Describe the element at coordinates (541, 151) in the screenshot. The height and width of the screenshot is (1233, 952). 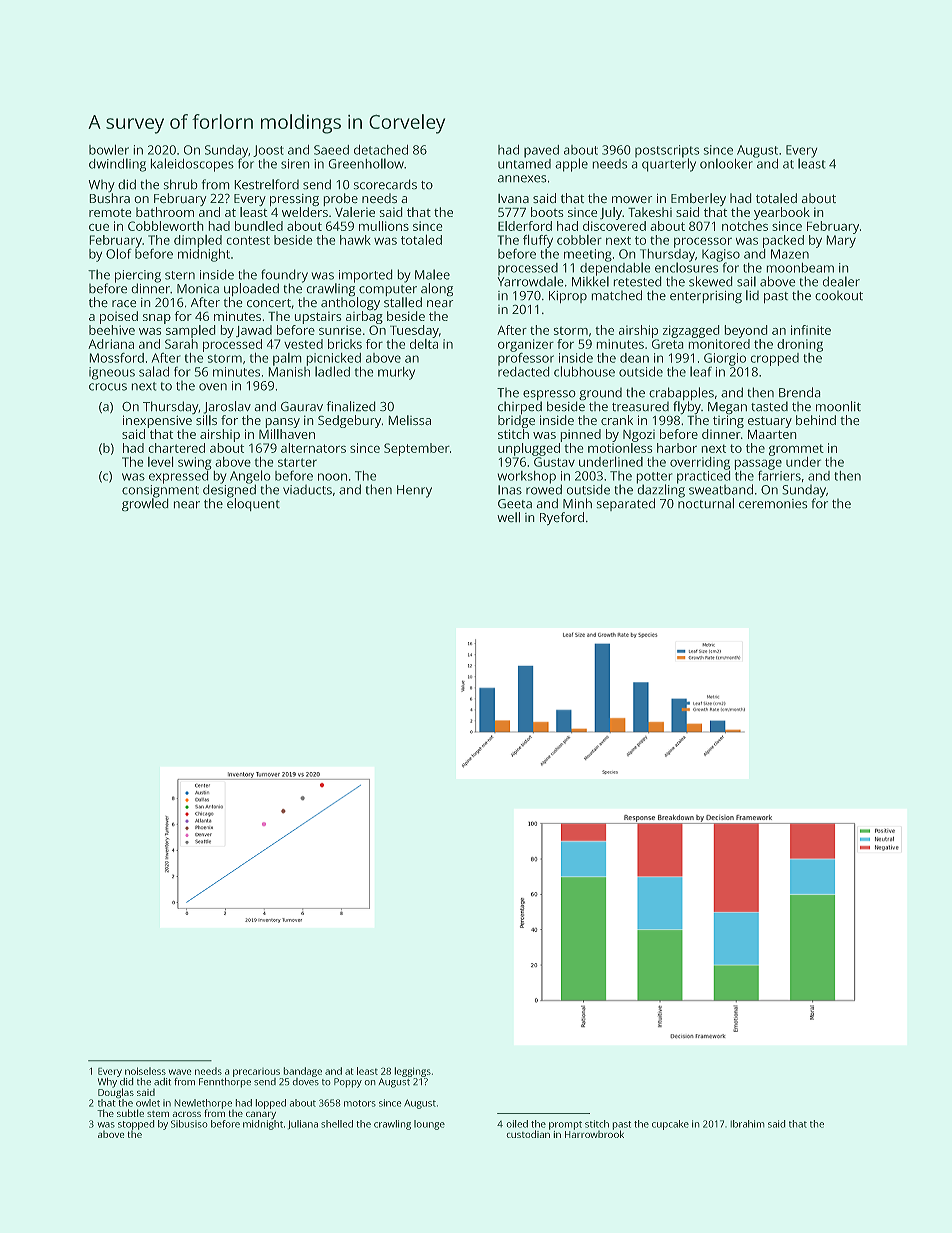
I see `paved` at that location.
